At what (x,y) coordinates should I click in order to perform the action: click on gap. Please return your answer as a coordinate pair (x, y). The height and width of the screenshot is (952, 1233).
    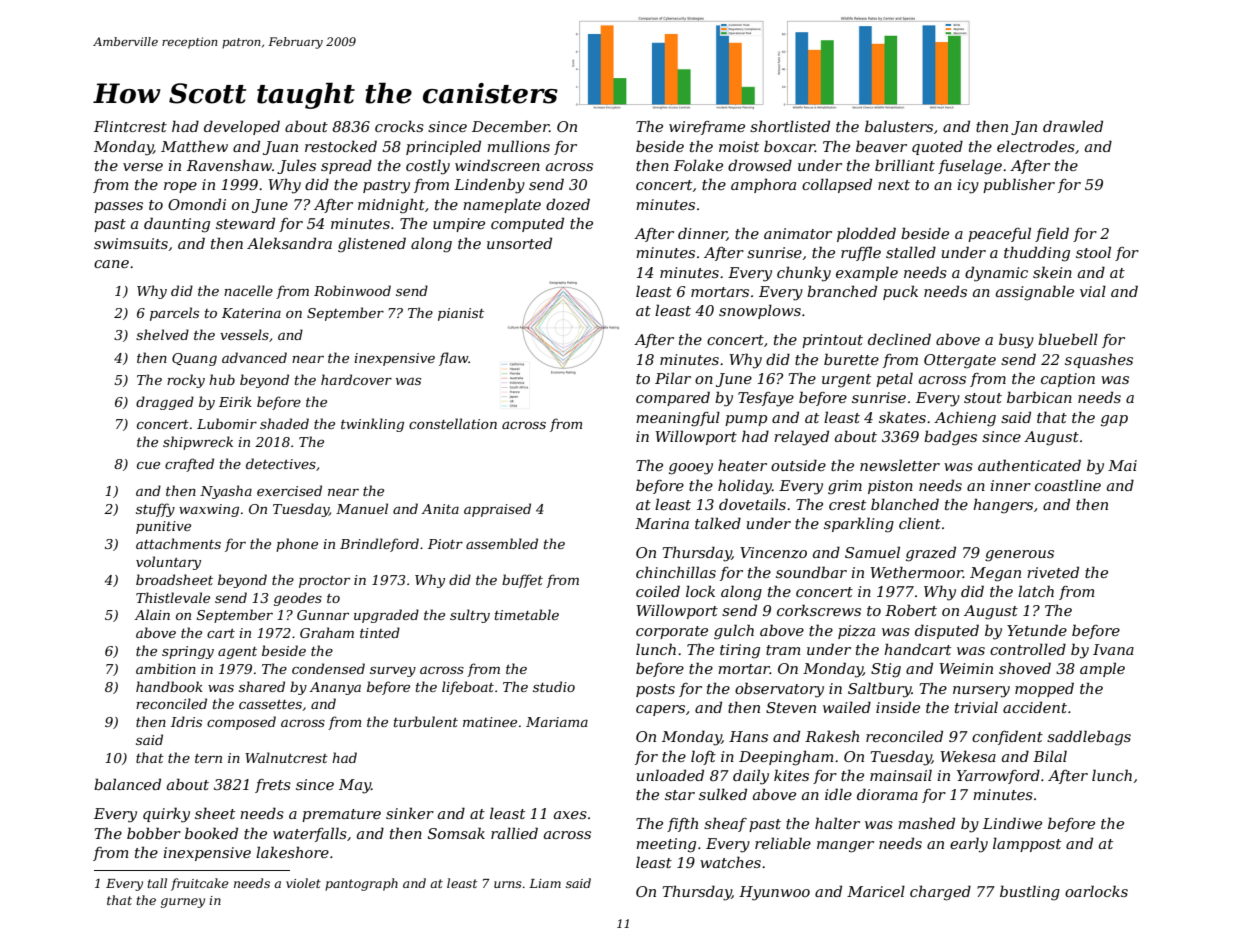
    Looking at the image, I should click on (1114, 421).
